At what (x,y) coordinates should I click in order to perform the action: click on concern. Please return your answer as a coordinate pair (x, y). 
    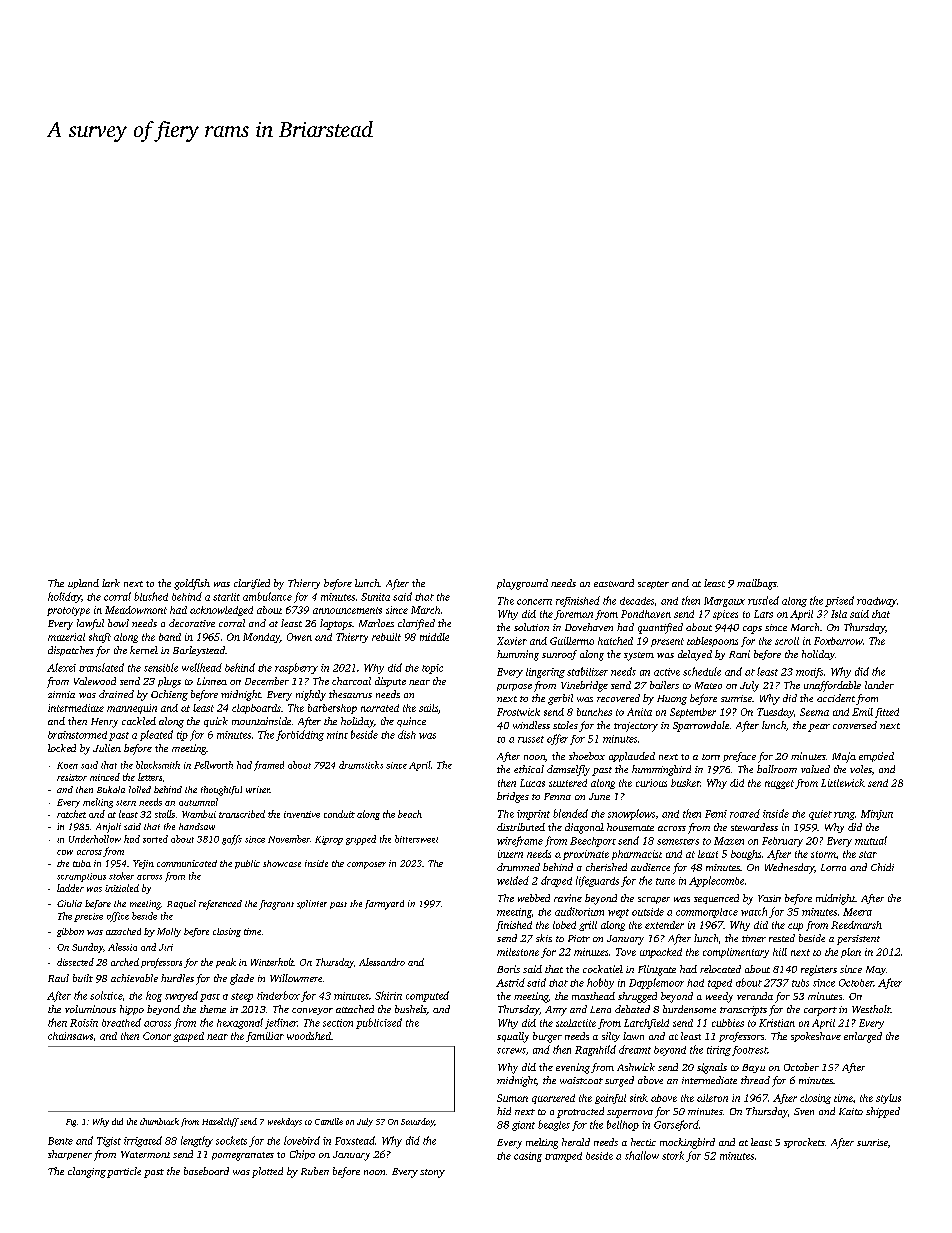
    Looking at the image, I should click on (534, 602).
